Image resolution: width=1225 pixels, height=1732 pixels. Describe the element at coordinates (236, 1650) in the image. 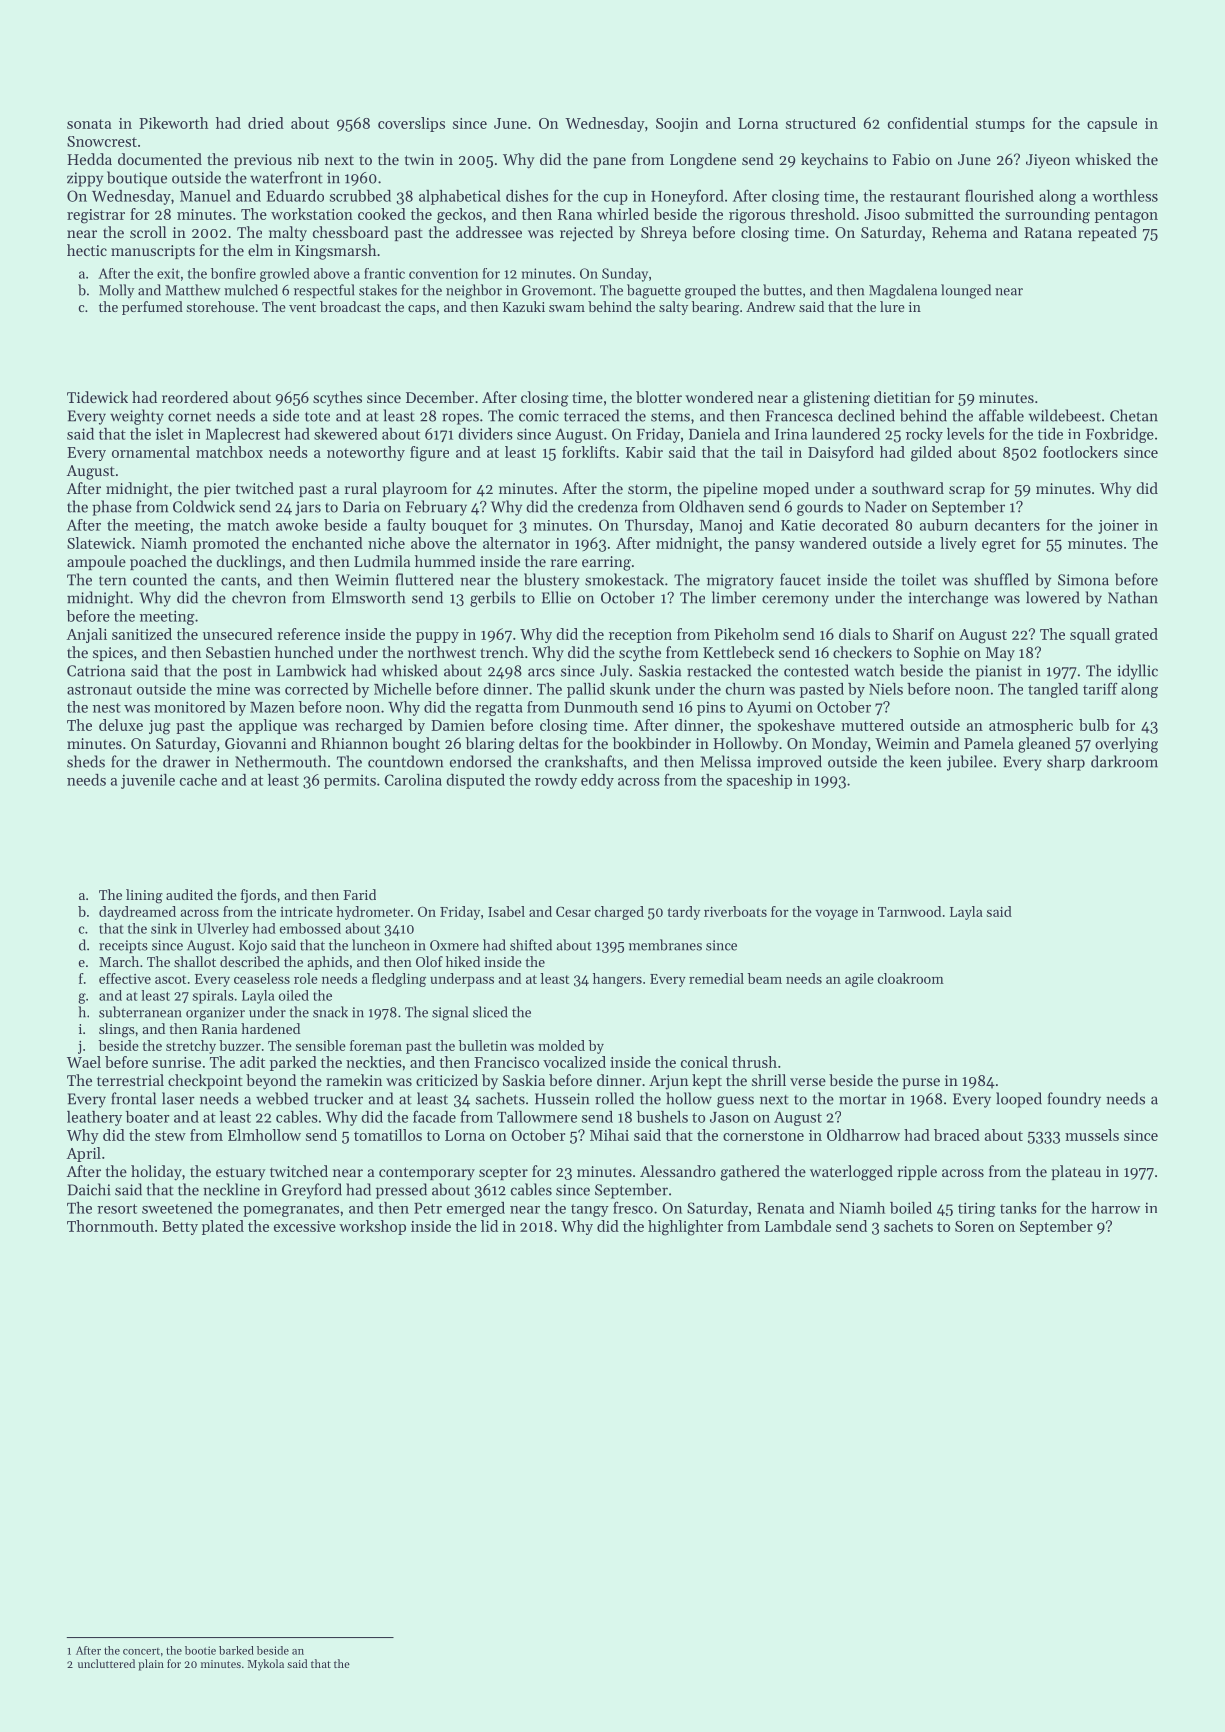

I see `barked` at that location.
